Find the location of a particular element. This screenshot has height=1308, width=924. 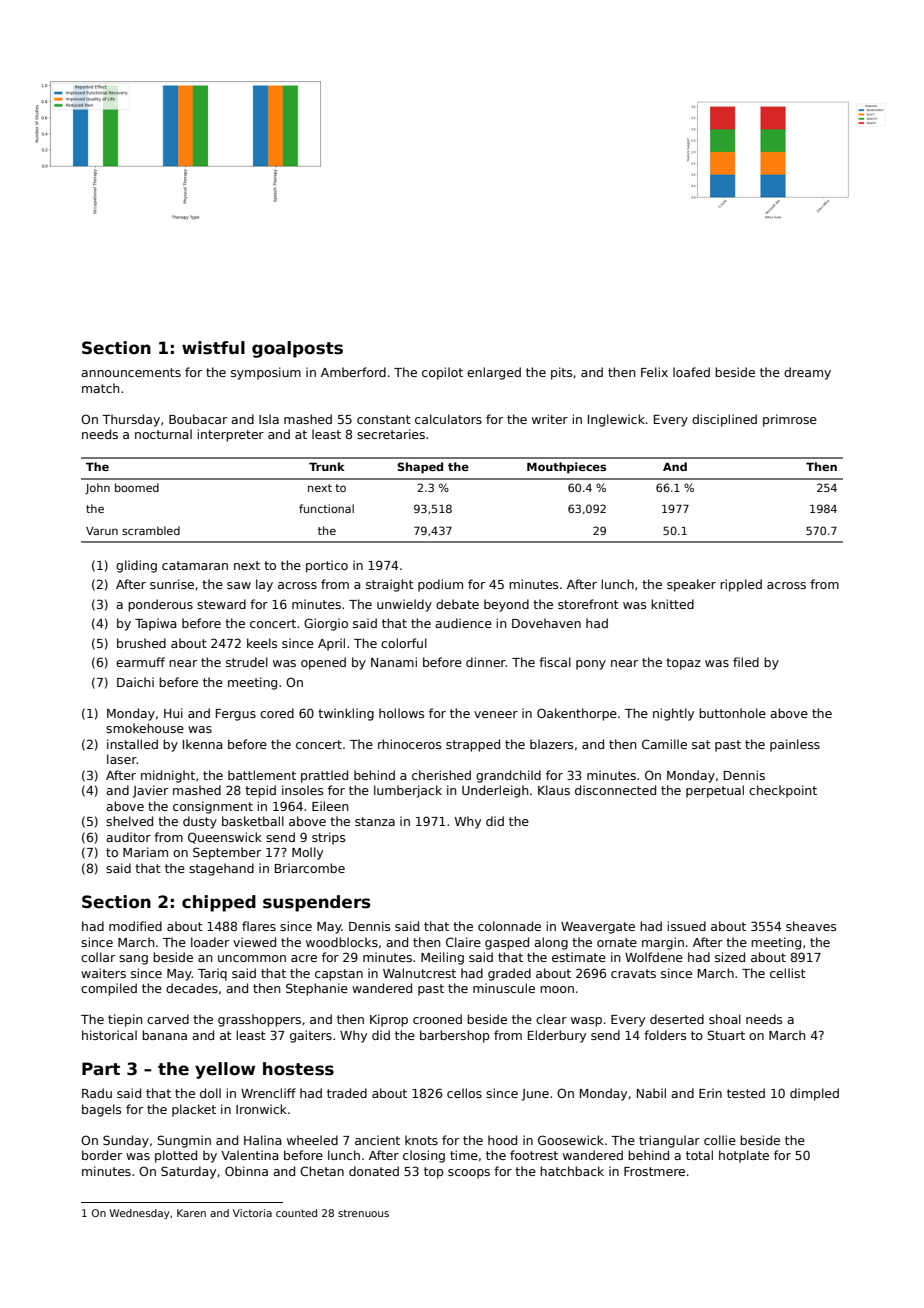

beyond is located at coordinates (506, 605).
